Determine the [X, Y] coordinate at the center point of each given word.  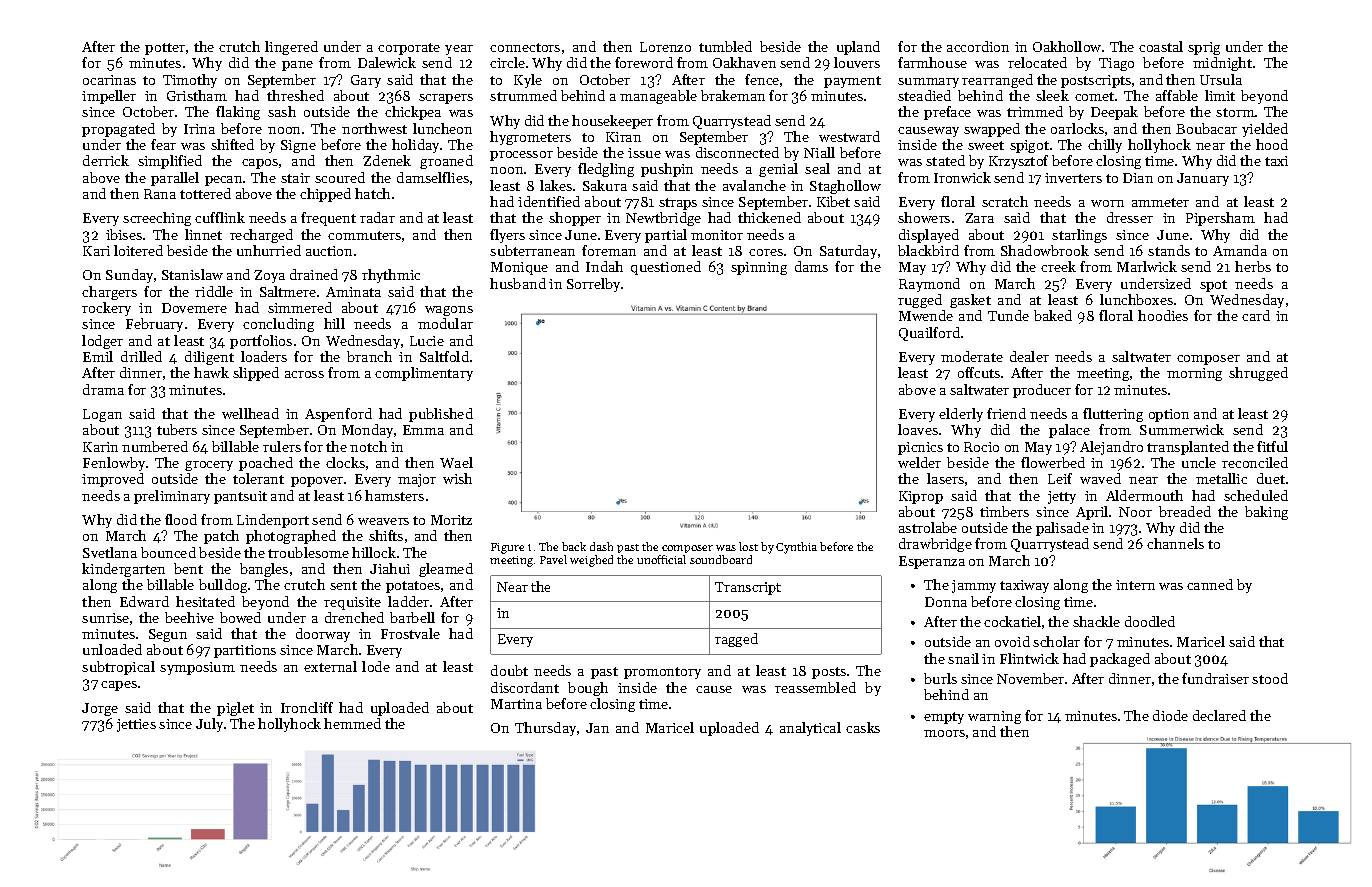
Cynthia [796, 548]
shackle [1096, 621]
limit [1220, 95]
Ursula [1221, 79]
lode [376, 666]
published [441, 415]
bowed [240, 617]
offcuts [979, 372]
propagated [118, 130]
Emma [423, 430]
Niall [819, 152]
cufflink [220, 217]
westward [849, 136]
